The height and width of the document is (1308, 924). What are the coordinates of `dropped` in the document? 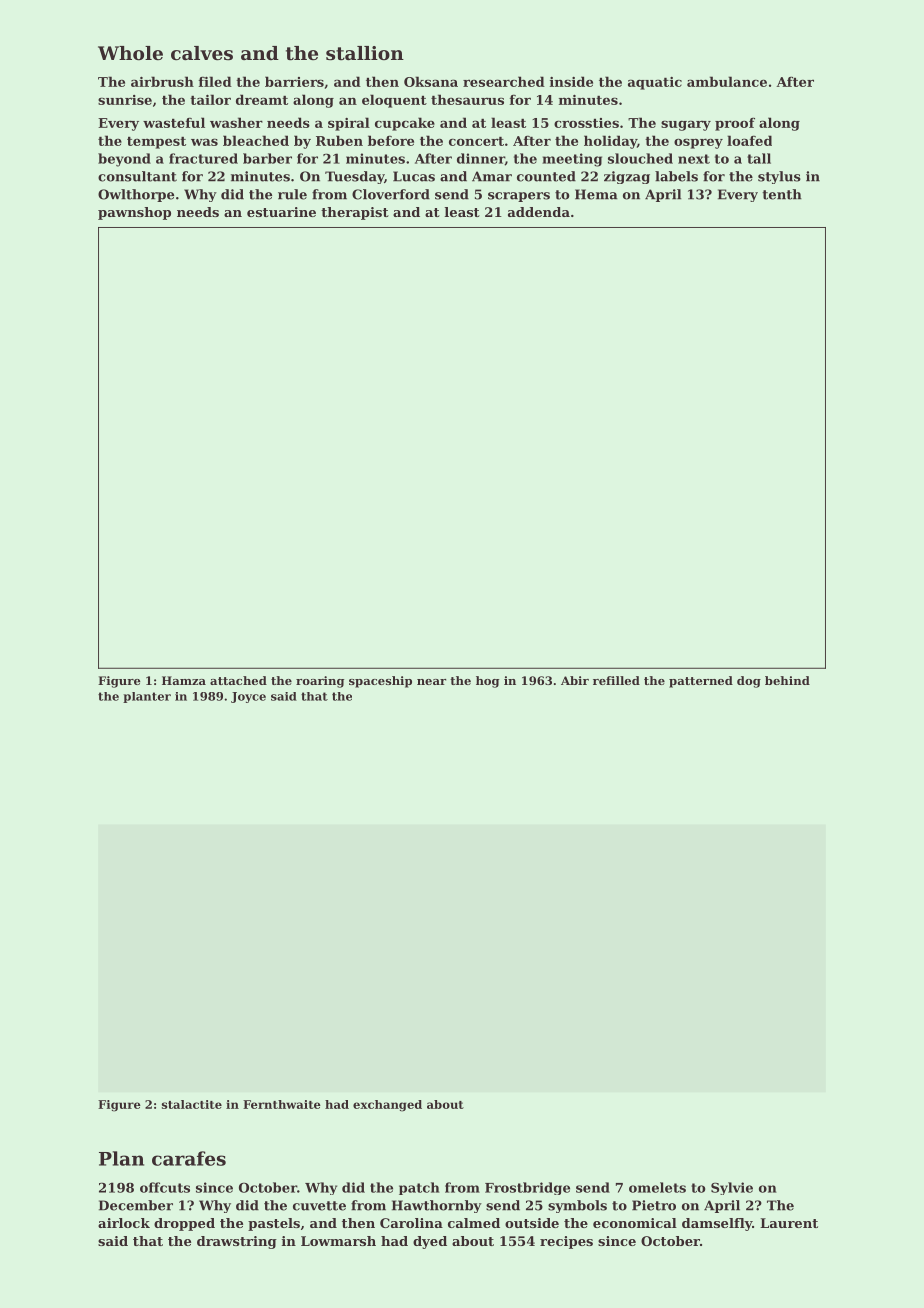 It's located at (184, 1224).
